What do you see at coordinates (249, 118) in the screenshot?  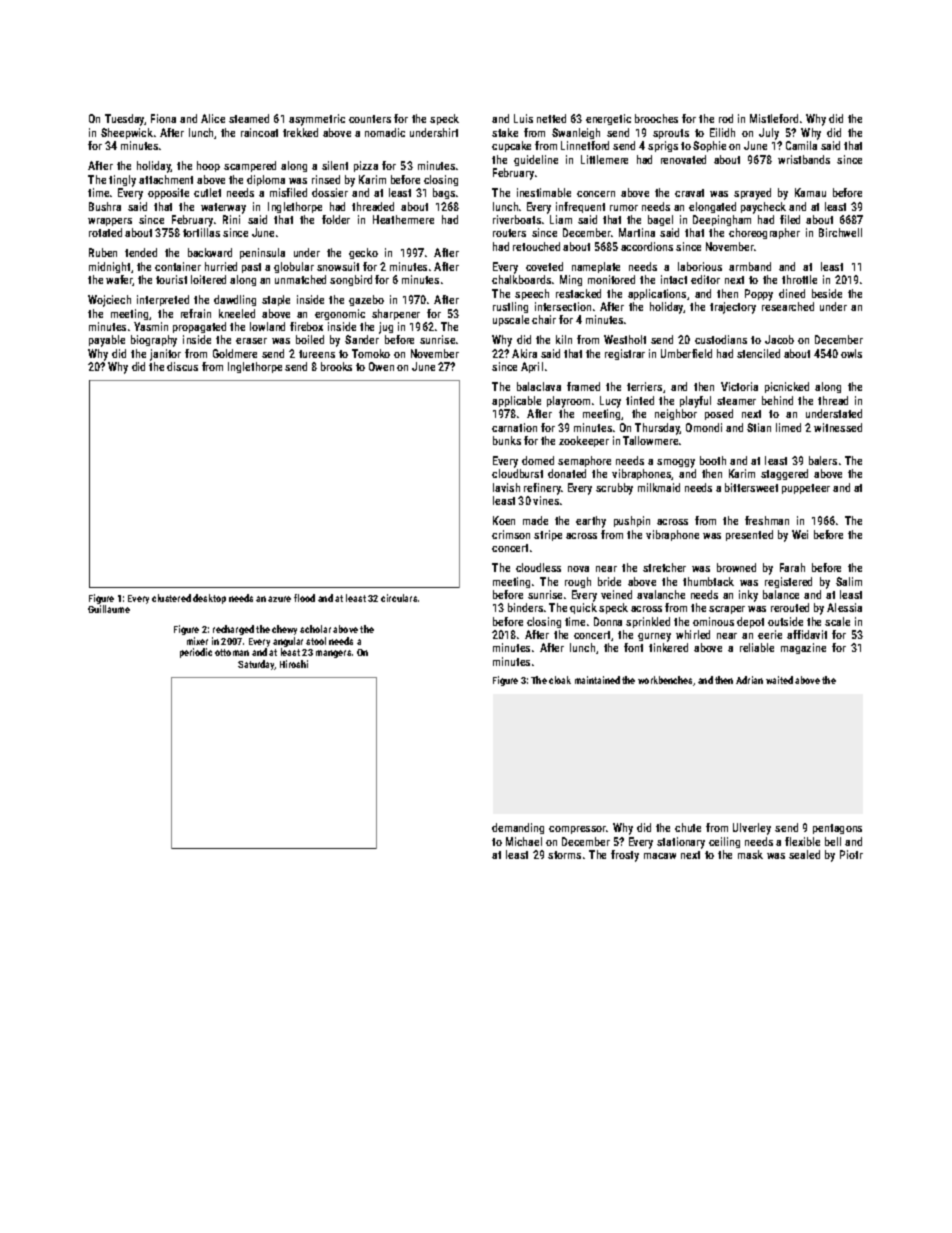 I see `steamed` at bounding box center [249, 118].
